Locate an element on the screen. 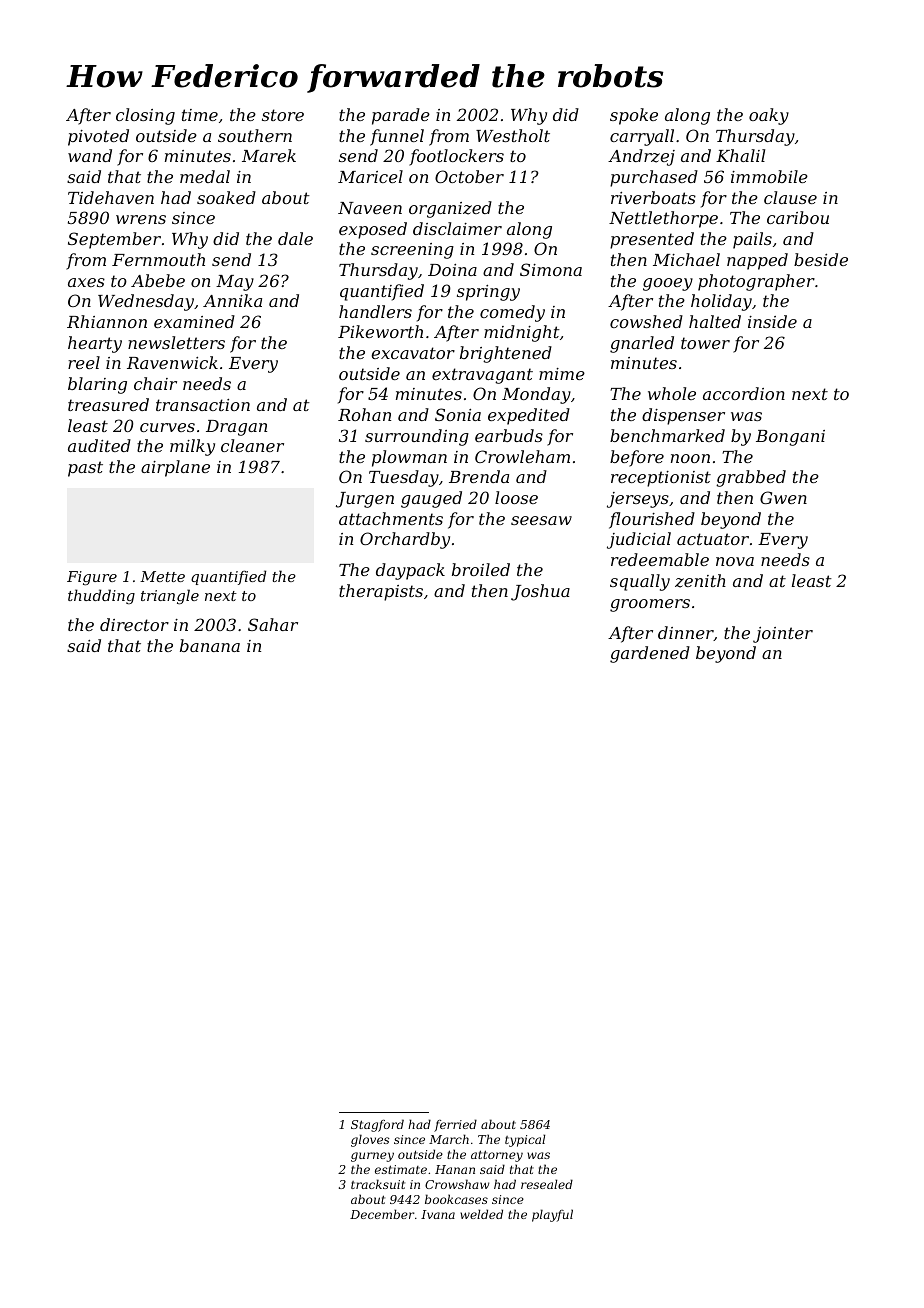 The height and width of the screenshot is (1308, 924). Mette is located at coordinates (162, 576).
